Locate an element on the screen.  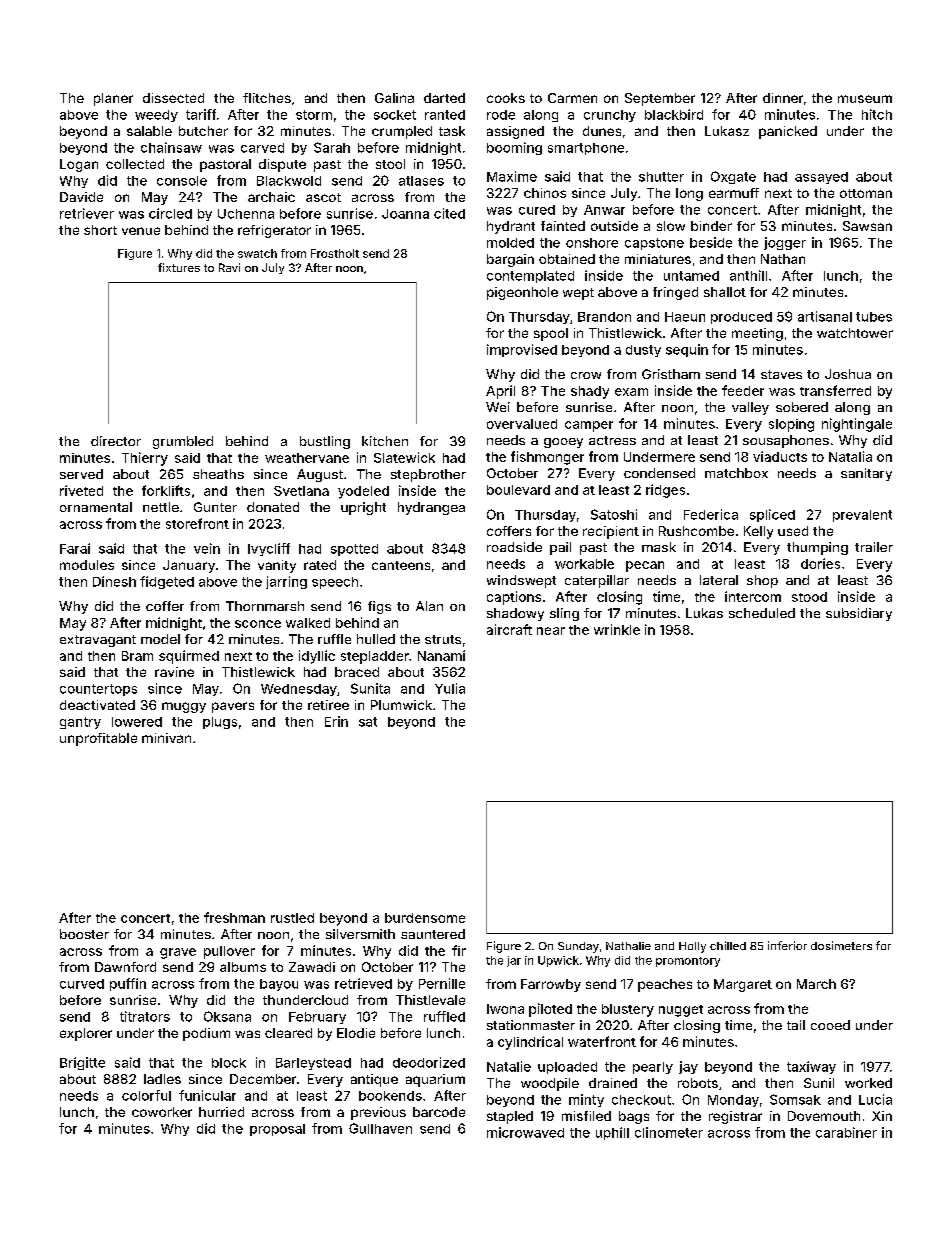
swatch is located at coordinates (257, 253).
